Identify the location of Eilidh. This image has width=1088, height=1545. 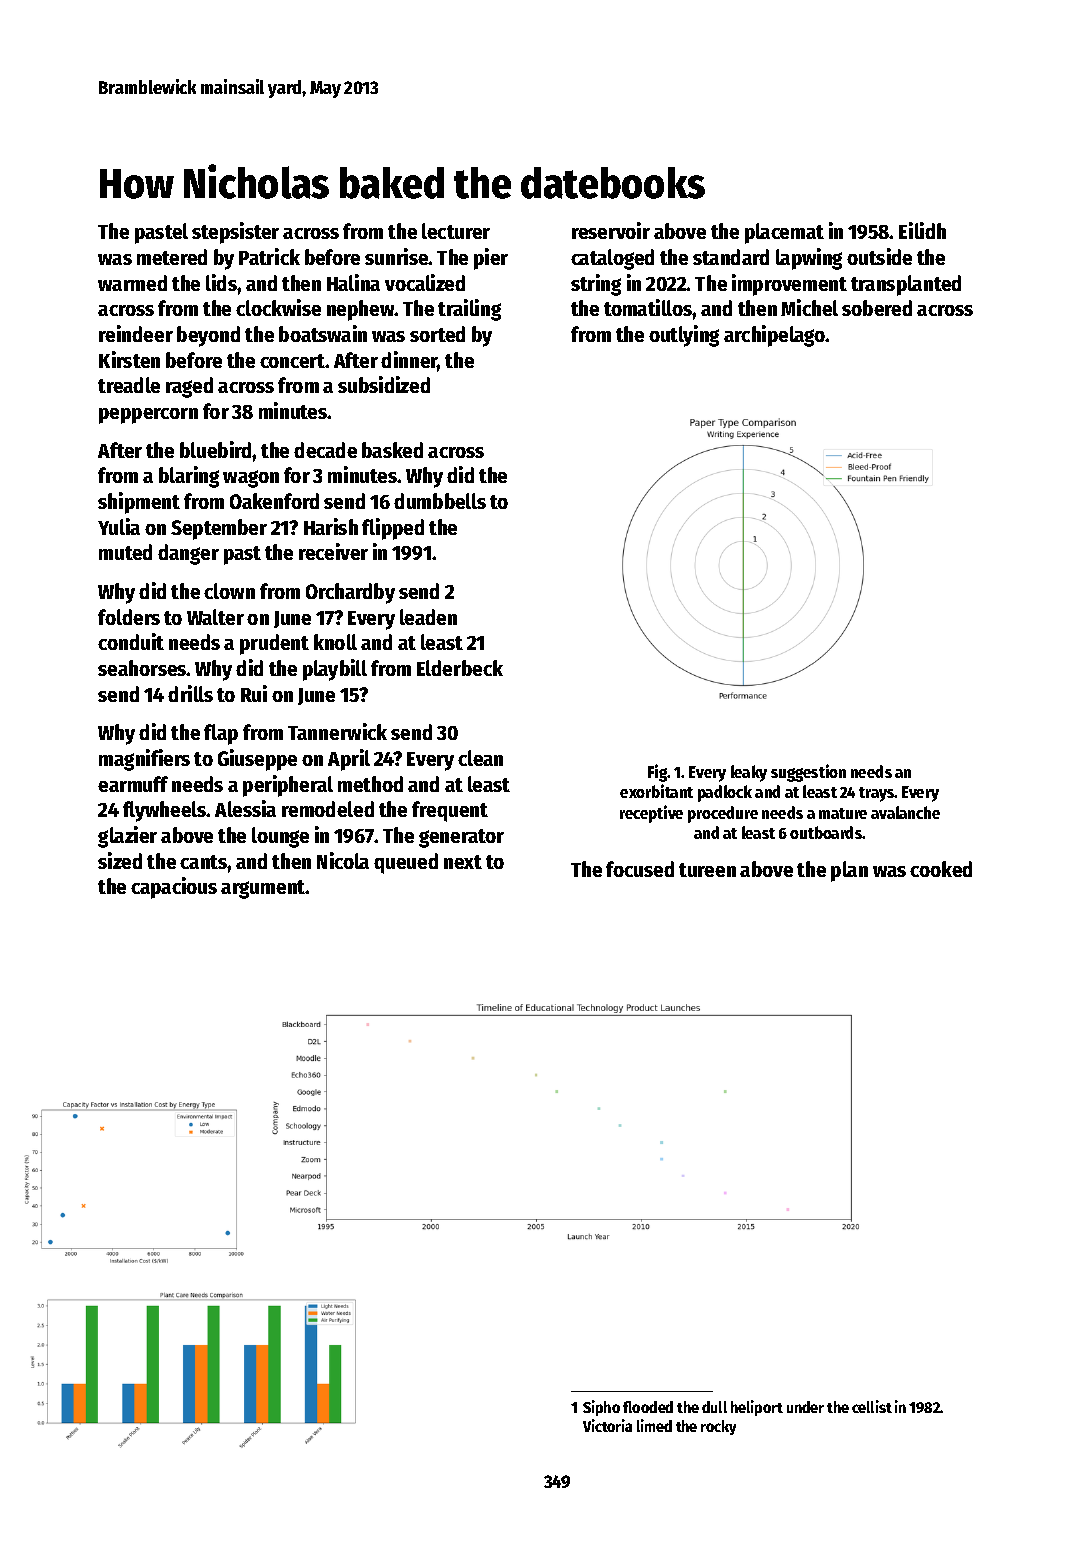
(922, 230).
